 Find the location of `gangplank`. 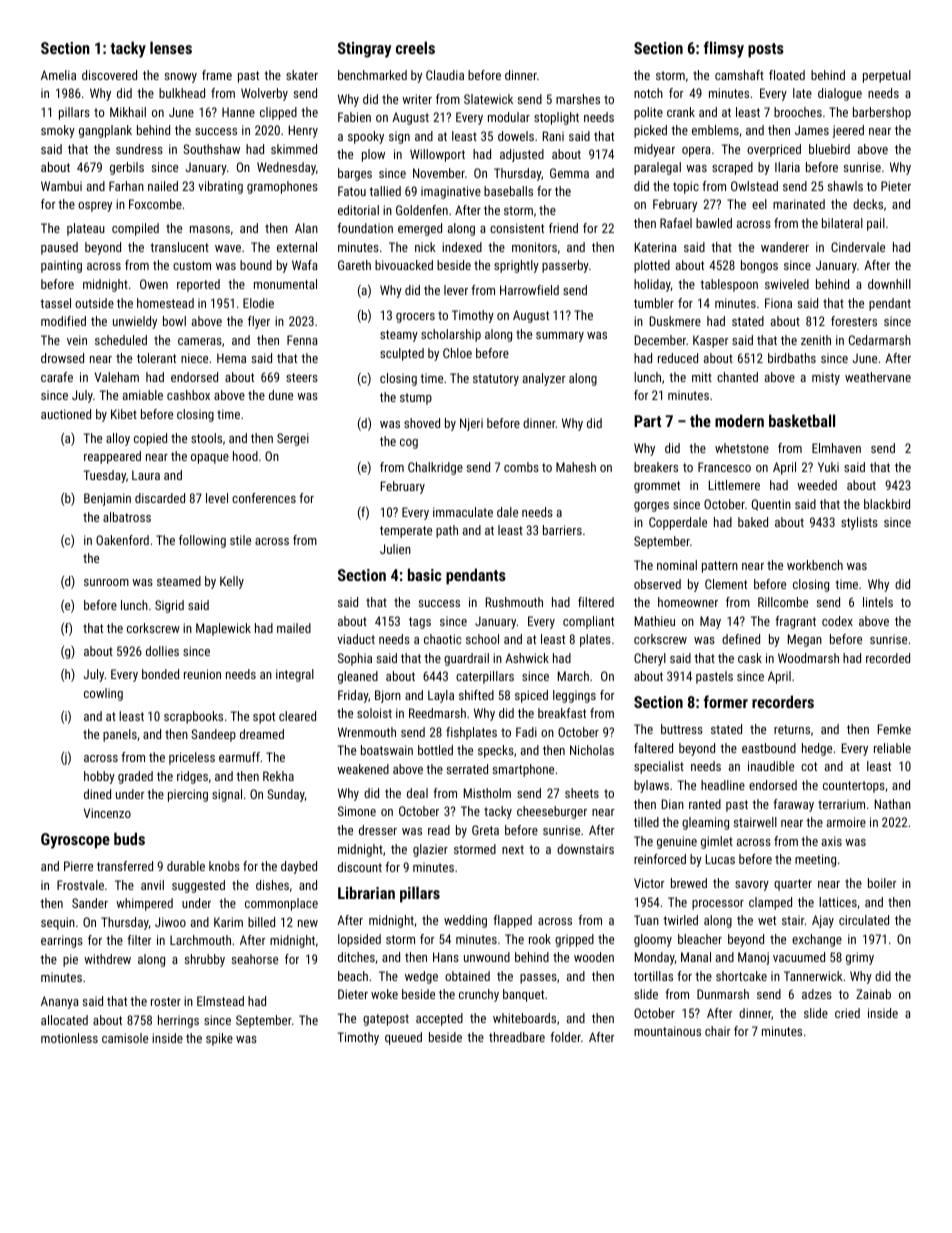

gangplank is located at coordinates (105, 131).
